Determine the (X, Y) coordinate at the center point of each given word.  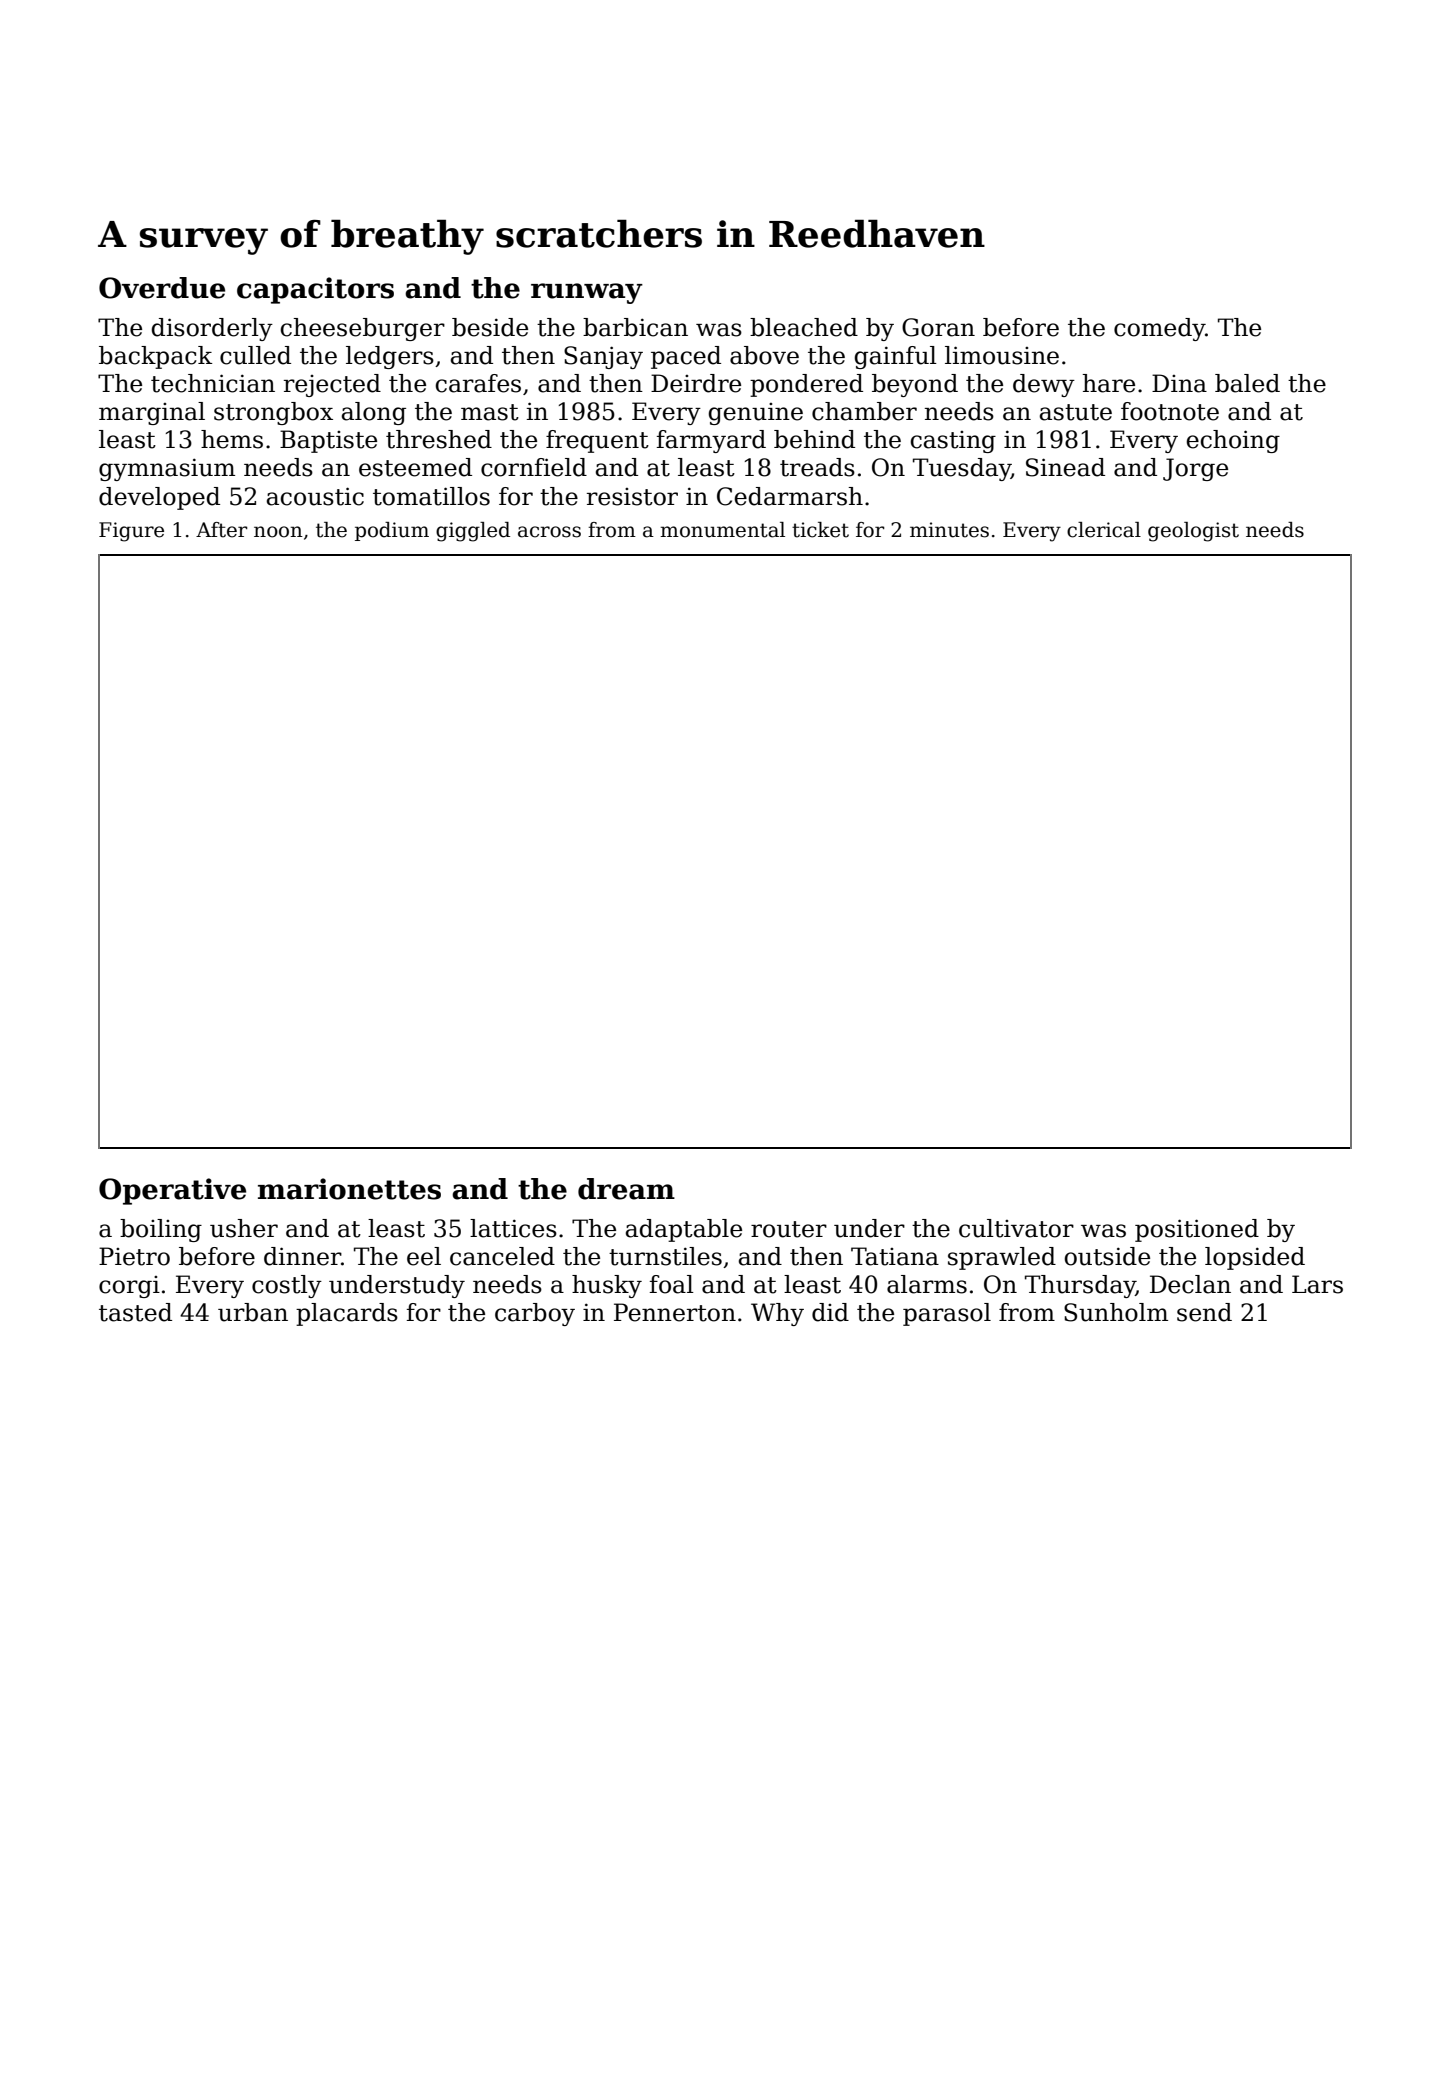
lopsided (1255, 1258)
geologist (1193, 532)
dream (626, 1189)
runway (587, 293)
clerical (1104, 530)
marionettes (349, 1189)
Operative (172, 1191)
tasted (135, 1312)
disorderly (212, 329)
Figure (131, 532)
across (549, 532)
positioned (1197, 1230)
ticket (820, 530)
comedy (1159, 329)
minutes (949, 530)
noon (278, 532)
